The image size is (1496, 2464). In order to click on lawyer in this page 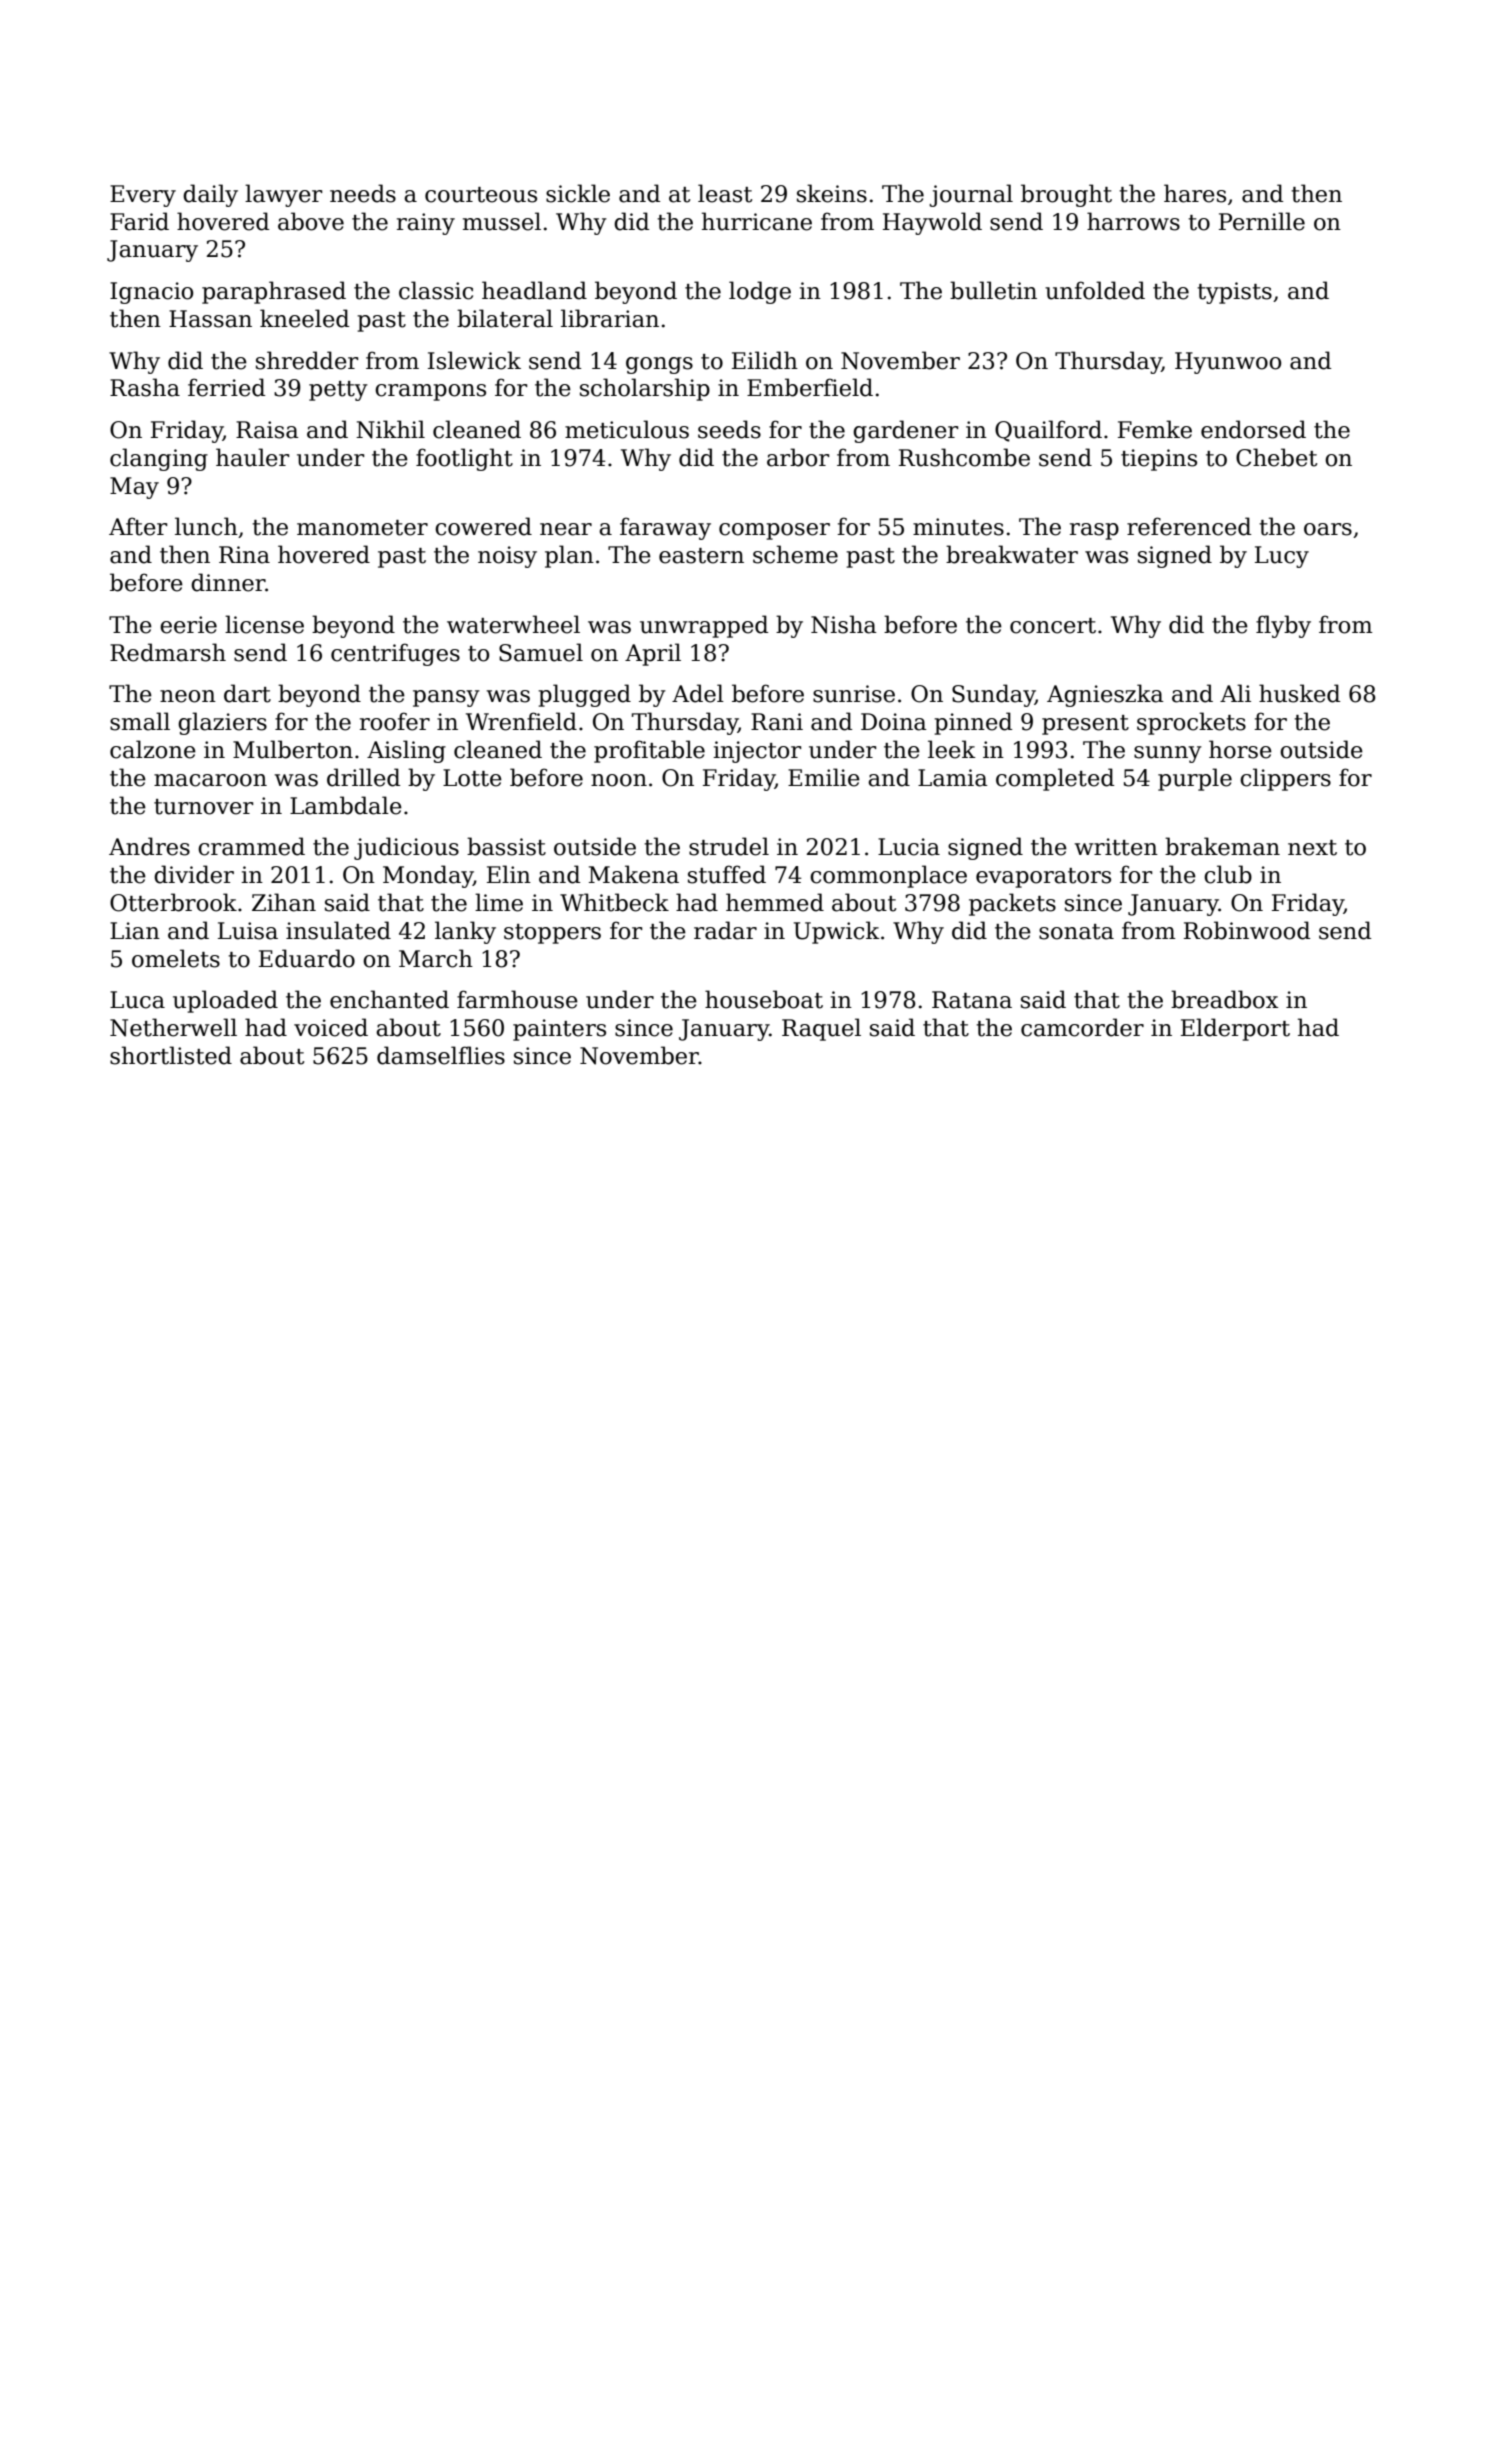, I will do `click(283, 195)`.
